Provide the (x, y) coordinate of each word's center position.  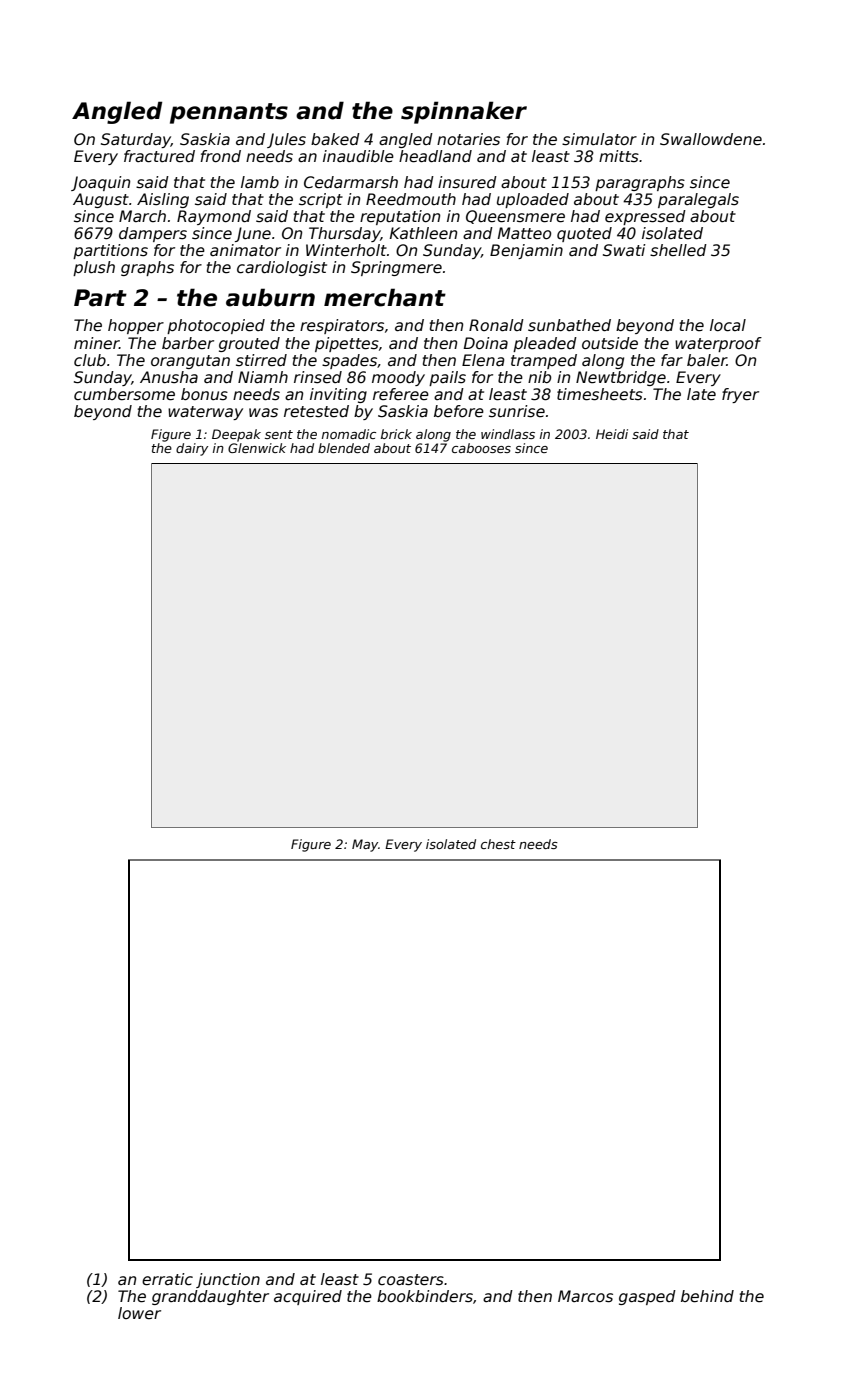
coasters (411, 1280)
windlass (508, 434)
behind (707, 1296)
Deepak (236, 435)
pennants (229, 113)
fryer (740, 395)
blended (344, 448)
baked (335, 139)
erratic (167, 1279)
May (365, 845)
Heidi (612, 434)
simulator (599, 139)
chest (498, 844)
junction (228, 1280)
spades (349, 361)
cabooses (481, 448)
